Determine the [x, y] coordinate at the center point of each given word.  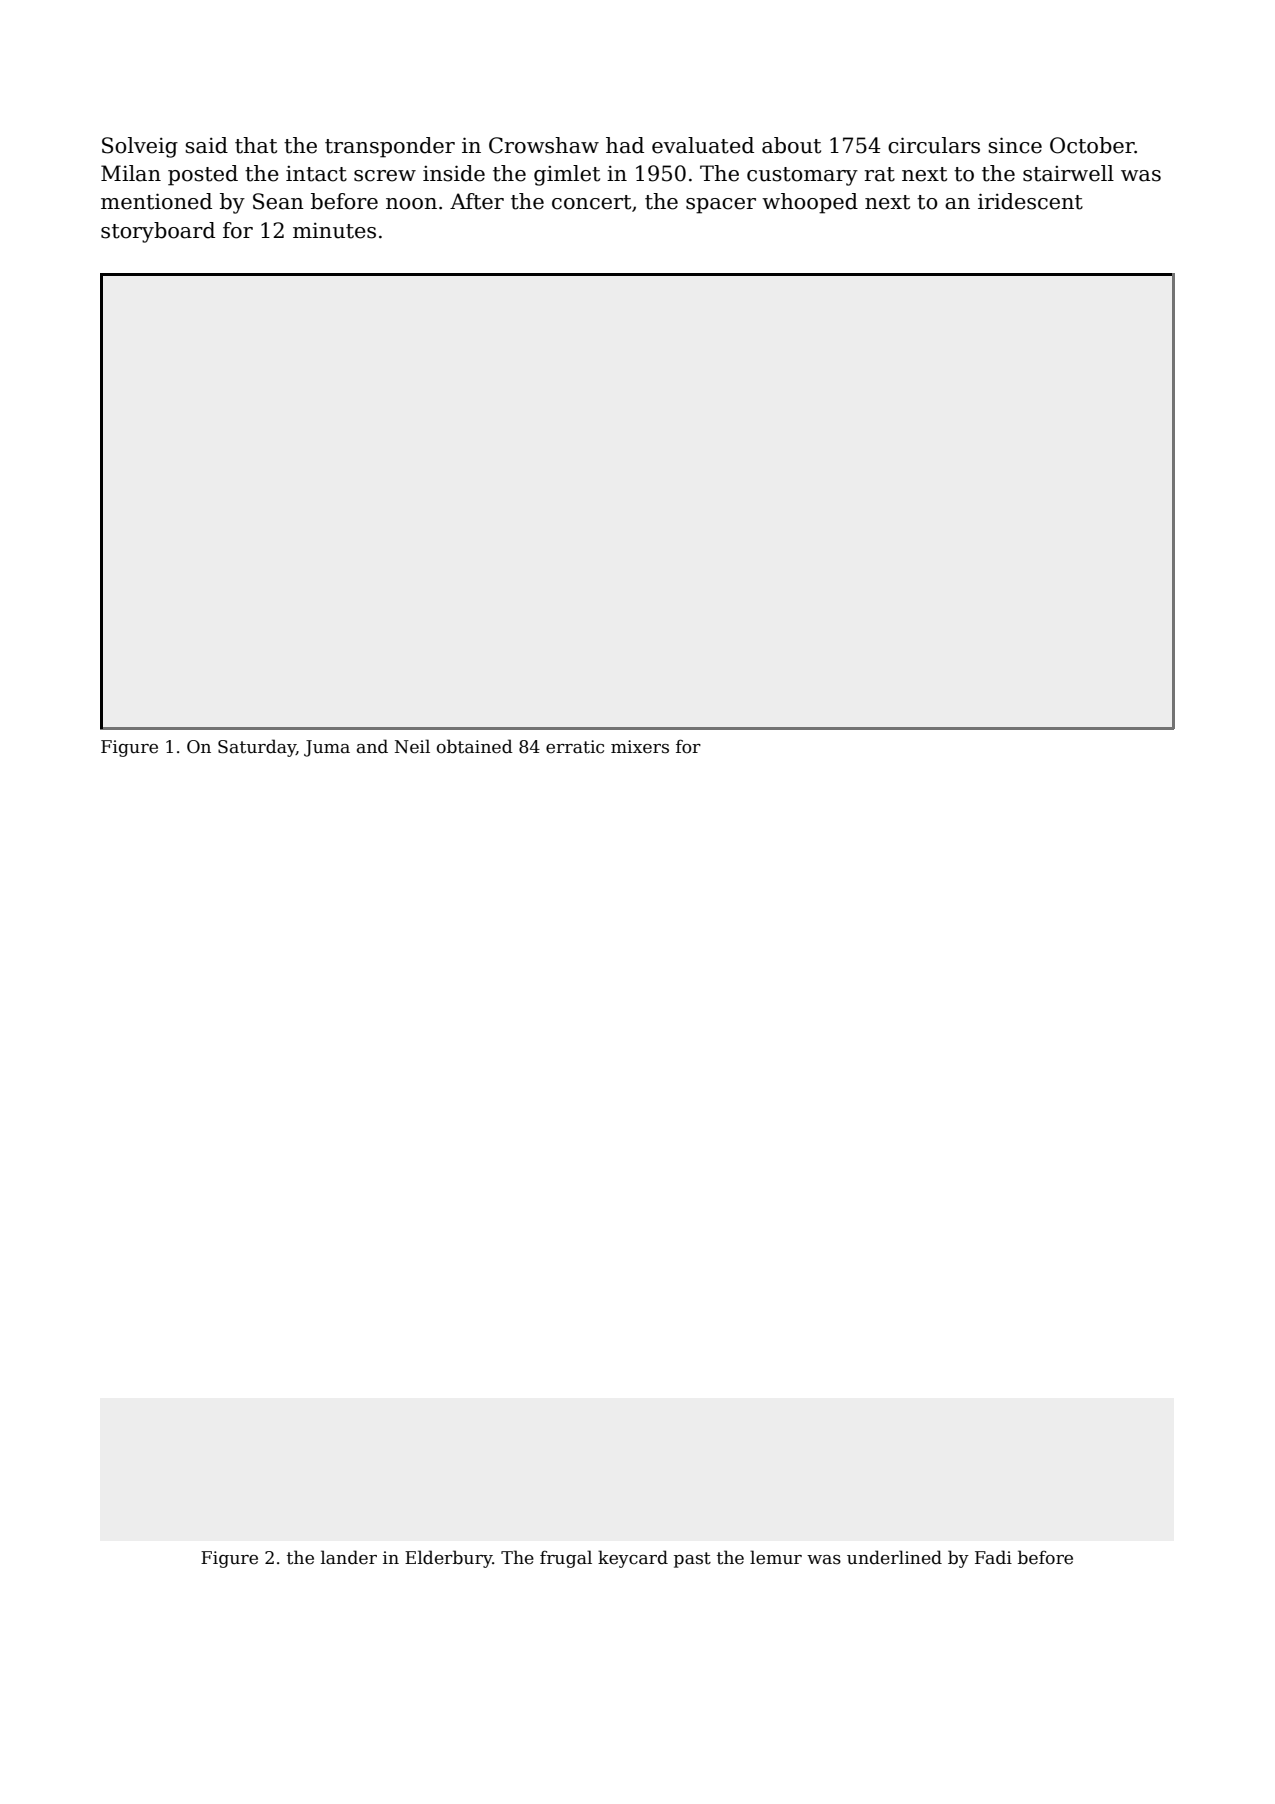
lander [349, 1557]
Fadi [993, 1557]
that [256, 145]
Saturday [257, 748]
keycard [633, 1559]
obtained [475, 746]
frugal [566, 1559]
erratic [575, 747]
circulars [934, 145]
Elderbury [448, 1559]
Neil [412, 746]
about [791, 145]
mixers [640, 747]
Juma [327, 748]
